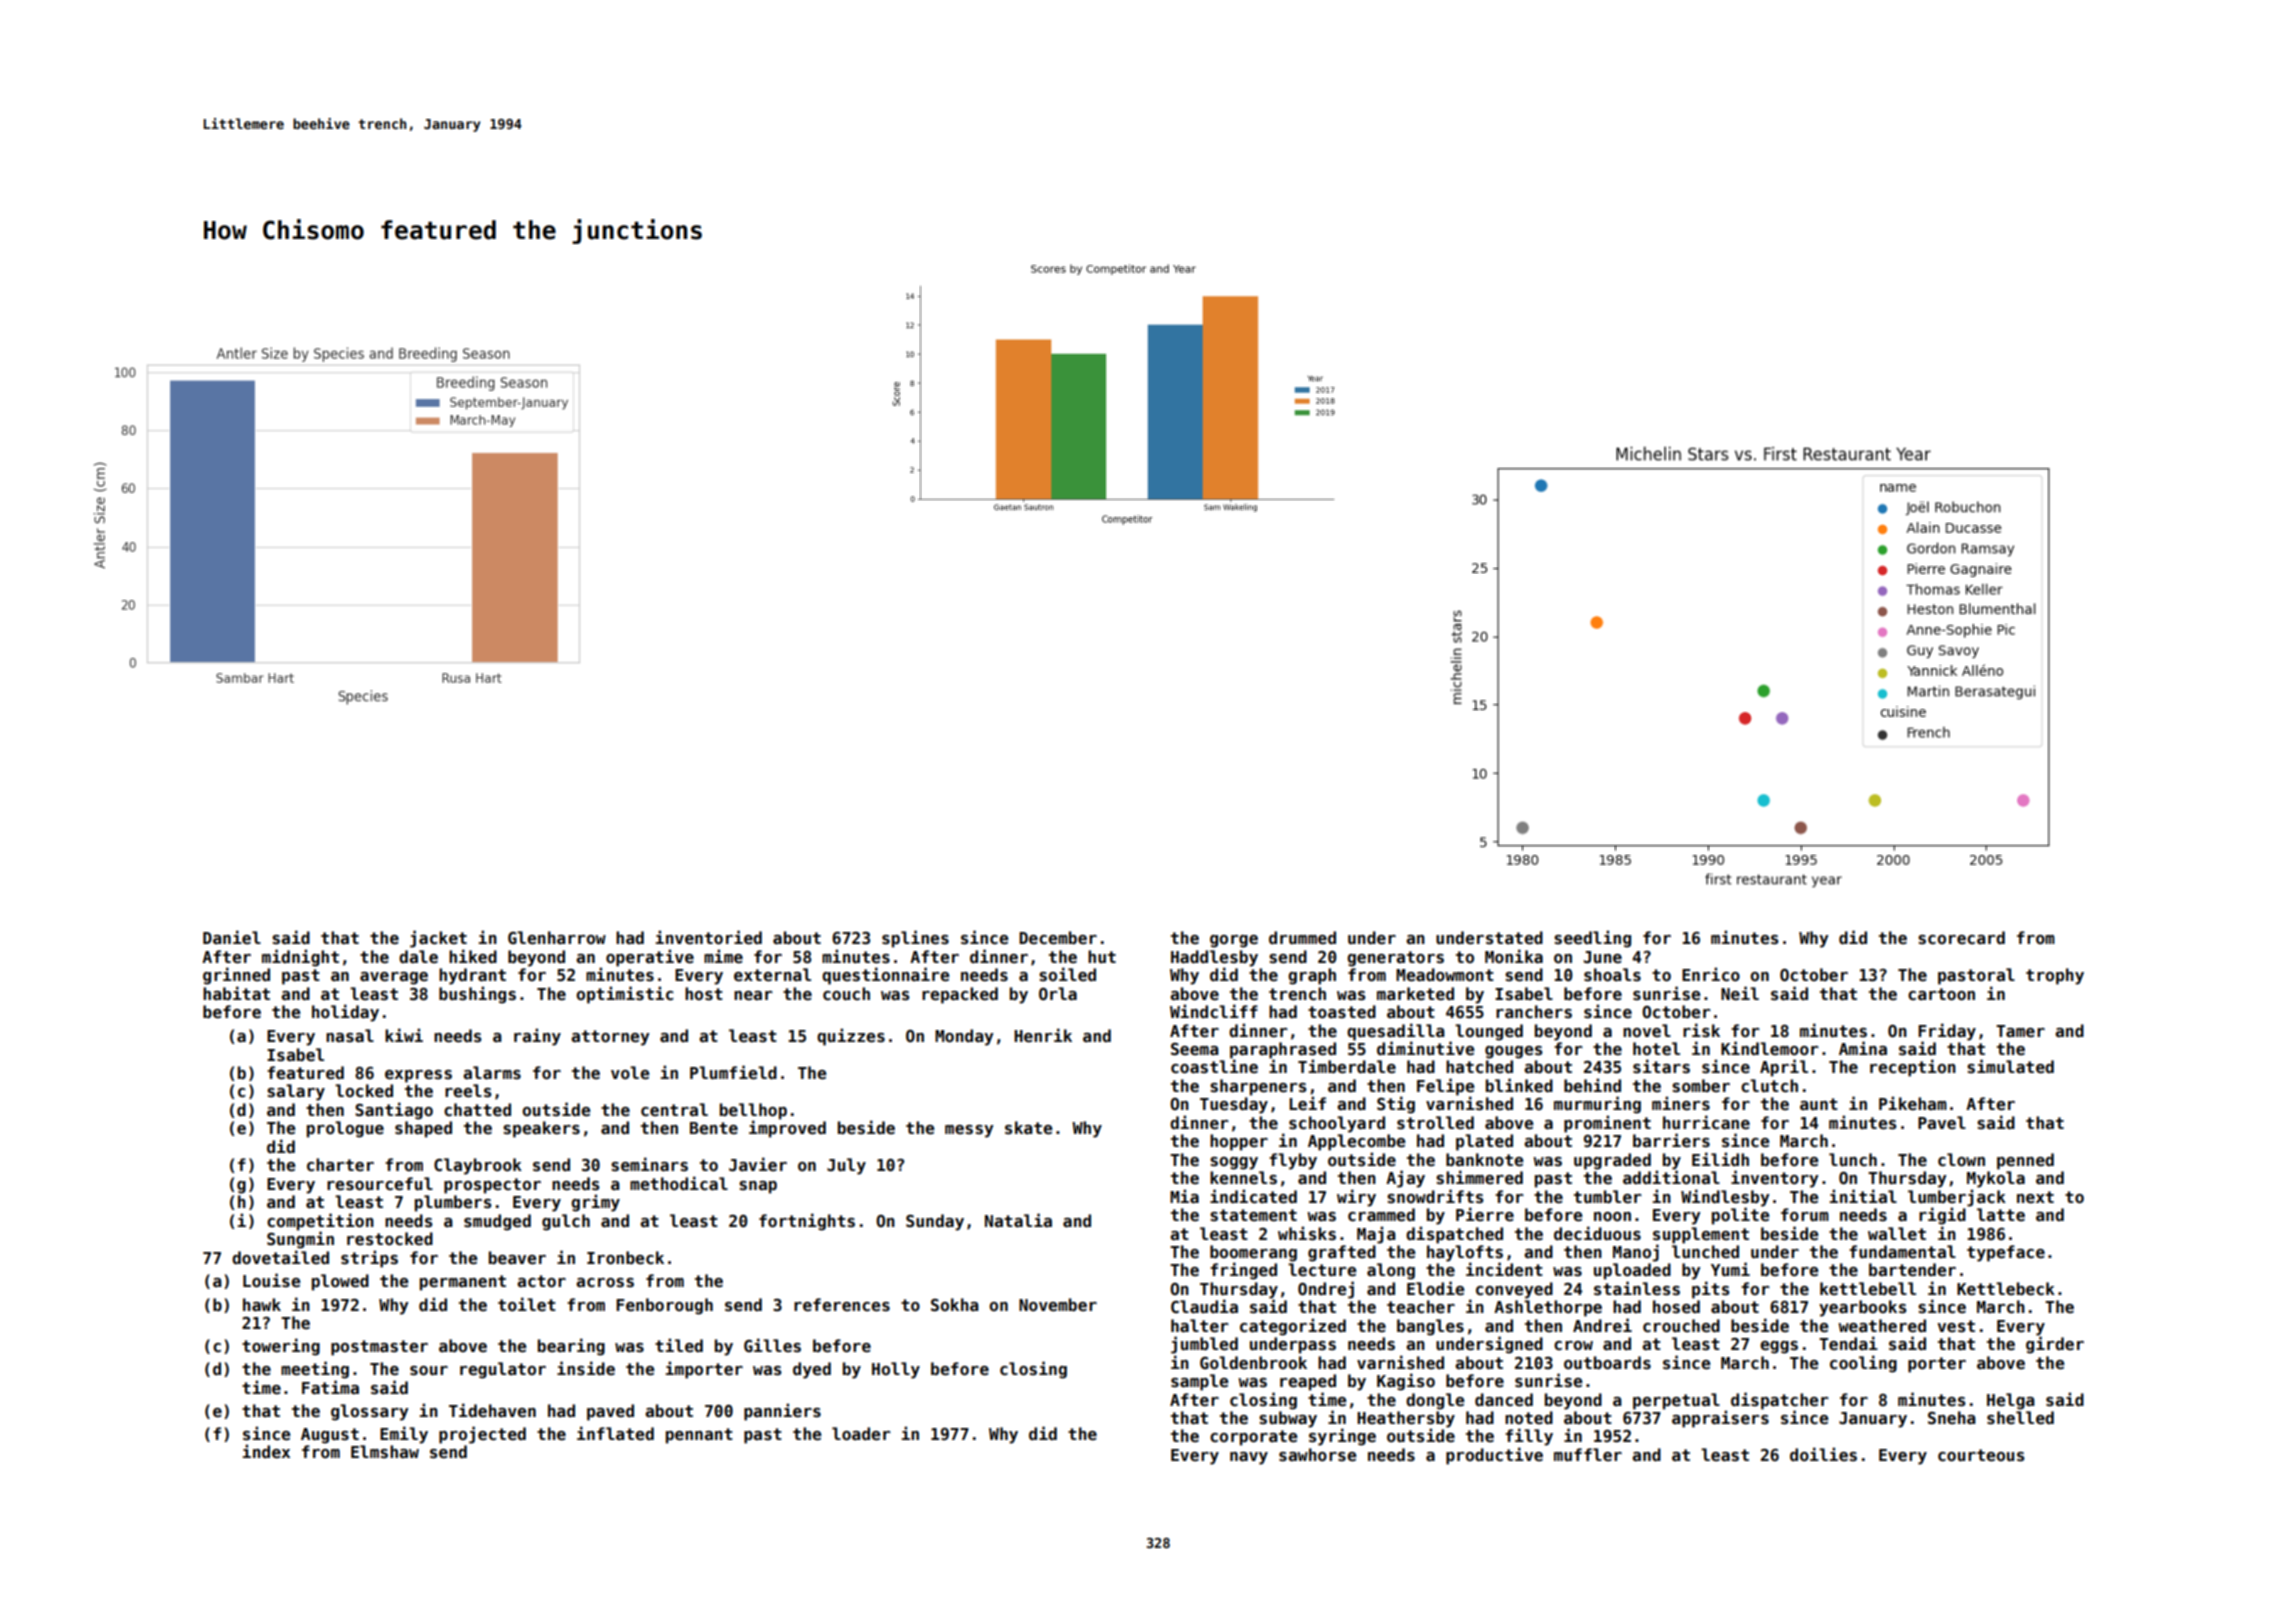 Image resolution: width=2292 pixels, height=1620 pixels. What do you see at coordinates (266, 1451) in the page?
I see `index` at bounding box center [266, 1451].
